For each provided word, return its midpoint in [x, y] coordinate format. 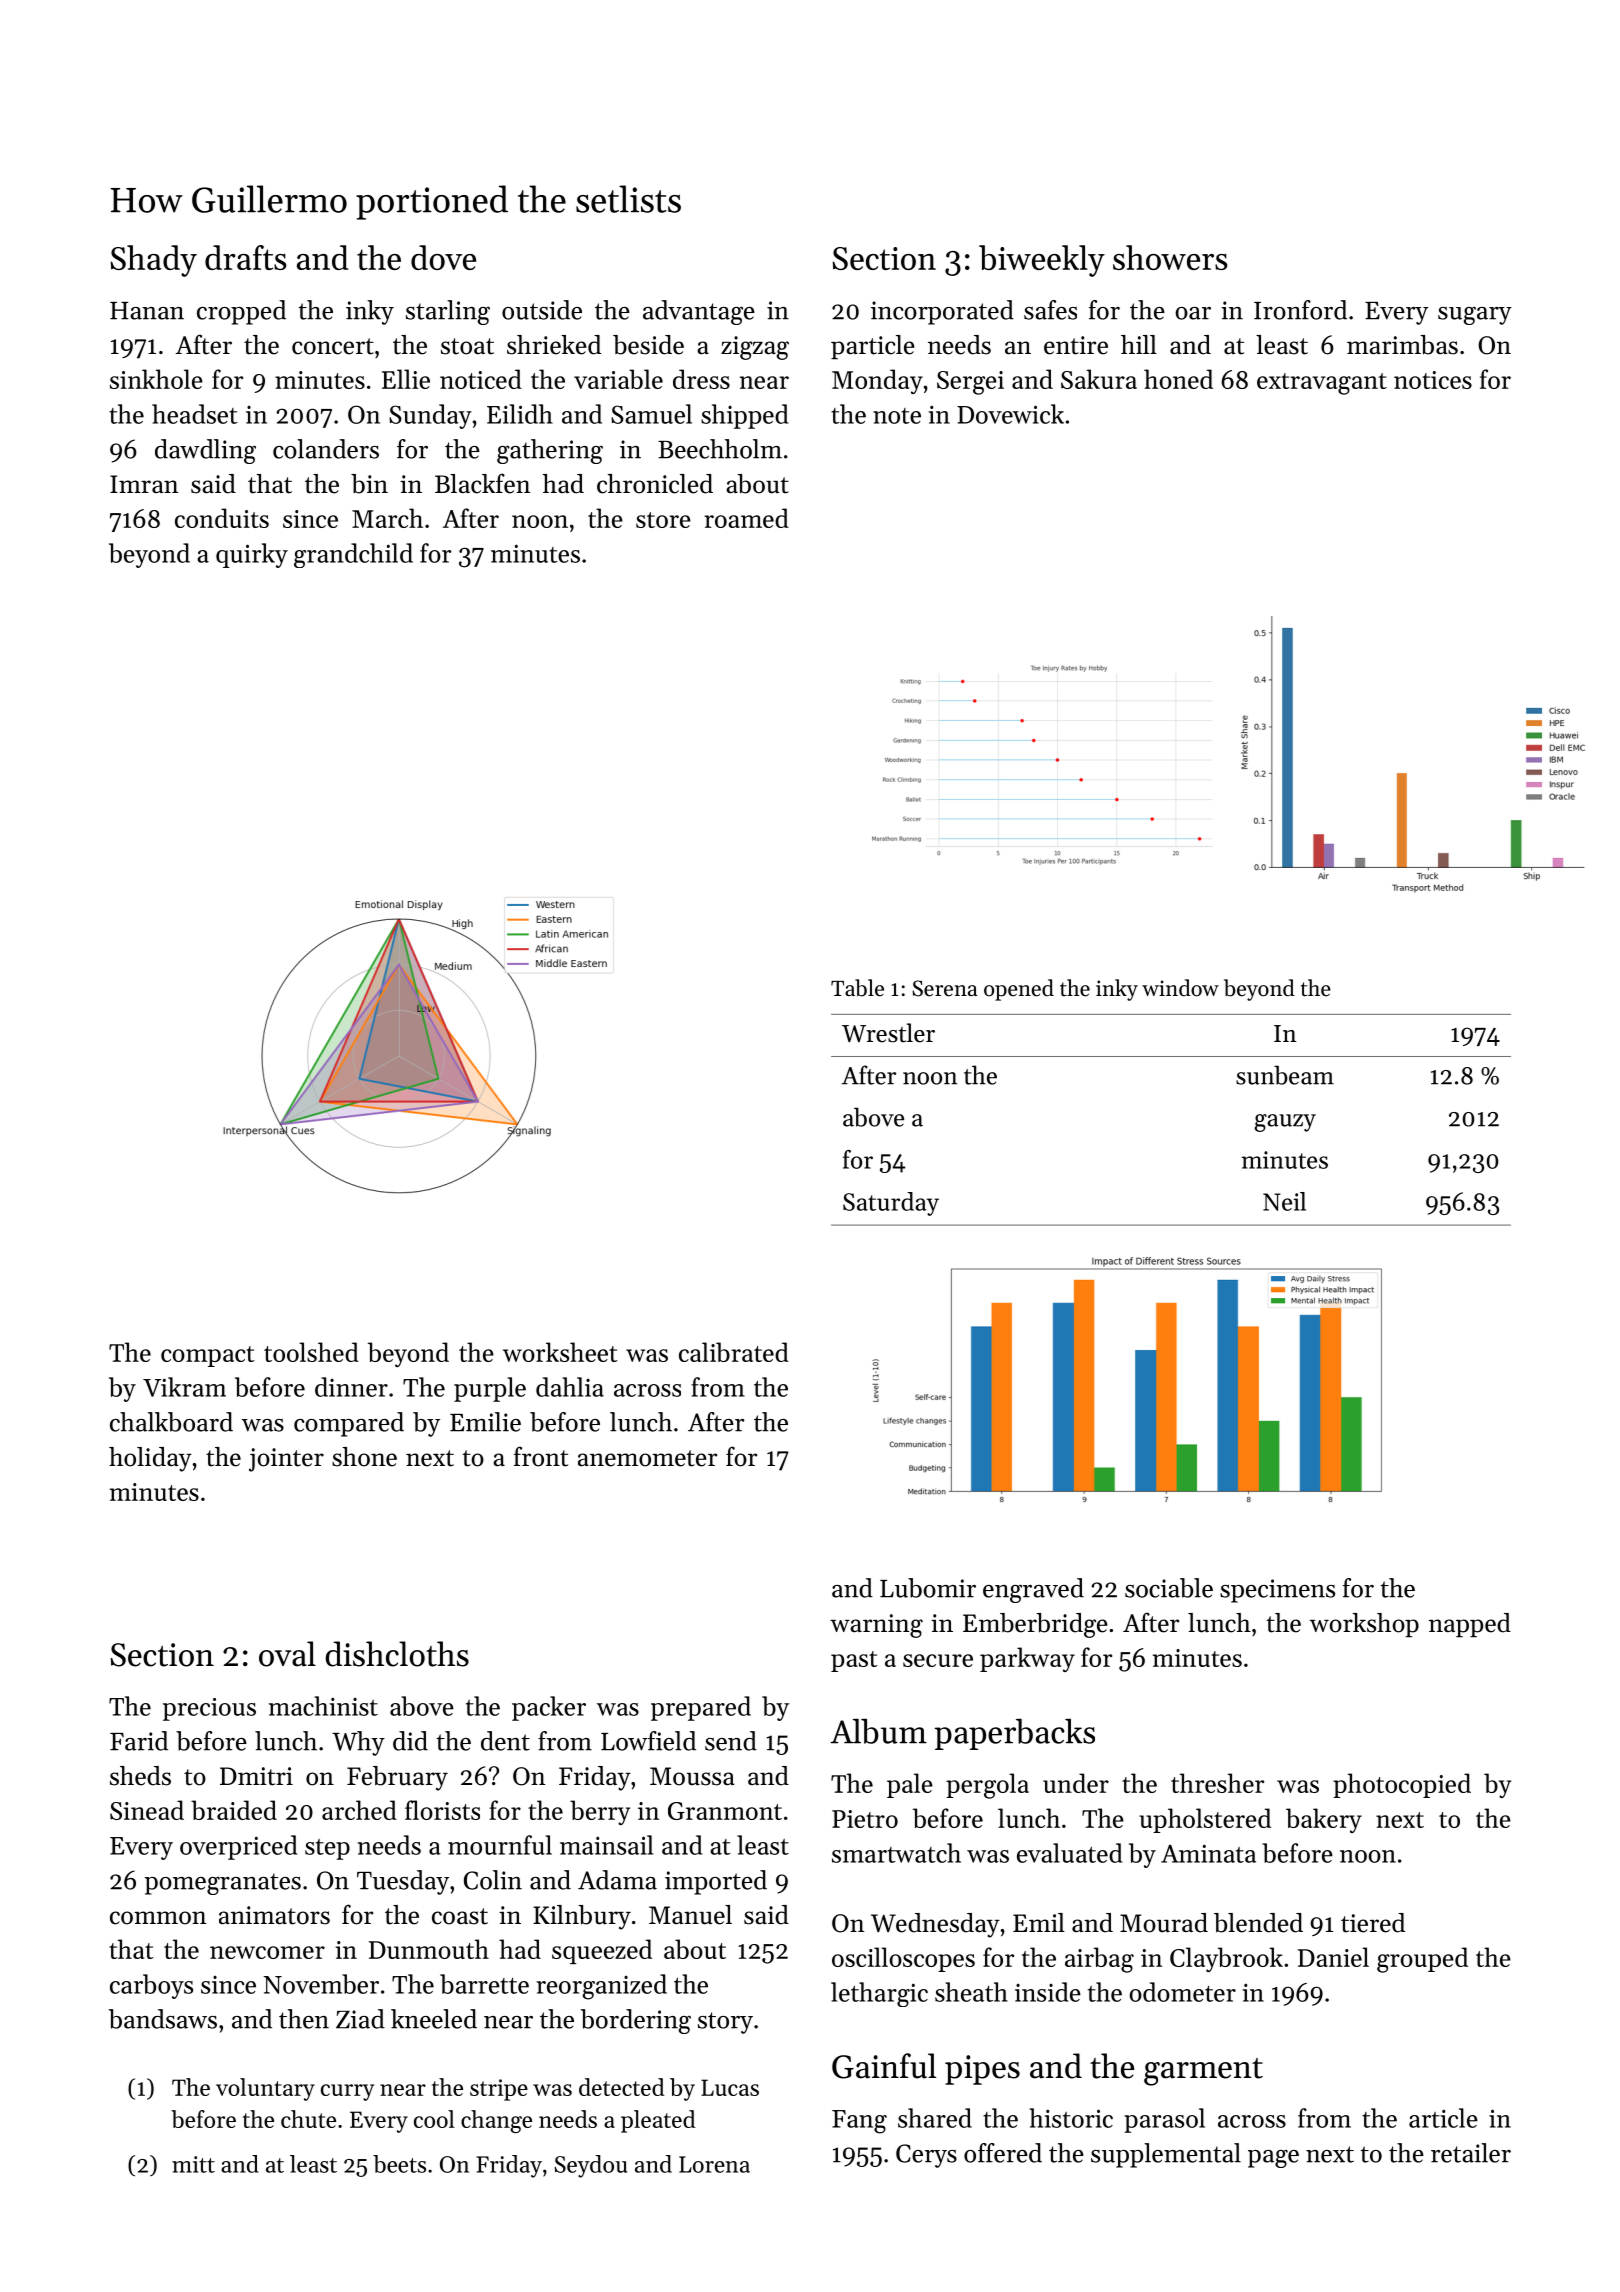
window [1180, 988]
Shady [154, 261]
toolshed [311, 1352]
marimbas [1402, 345]
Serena [944, 988]
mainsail [606, 1845]
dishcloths [397, 1654]
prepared [701, 1708]
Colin [493, 1880]
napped [1470, 1625]
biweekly [1042, 261]
